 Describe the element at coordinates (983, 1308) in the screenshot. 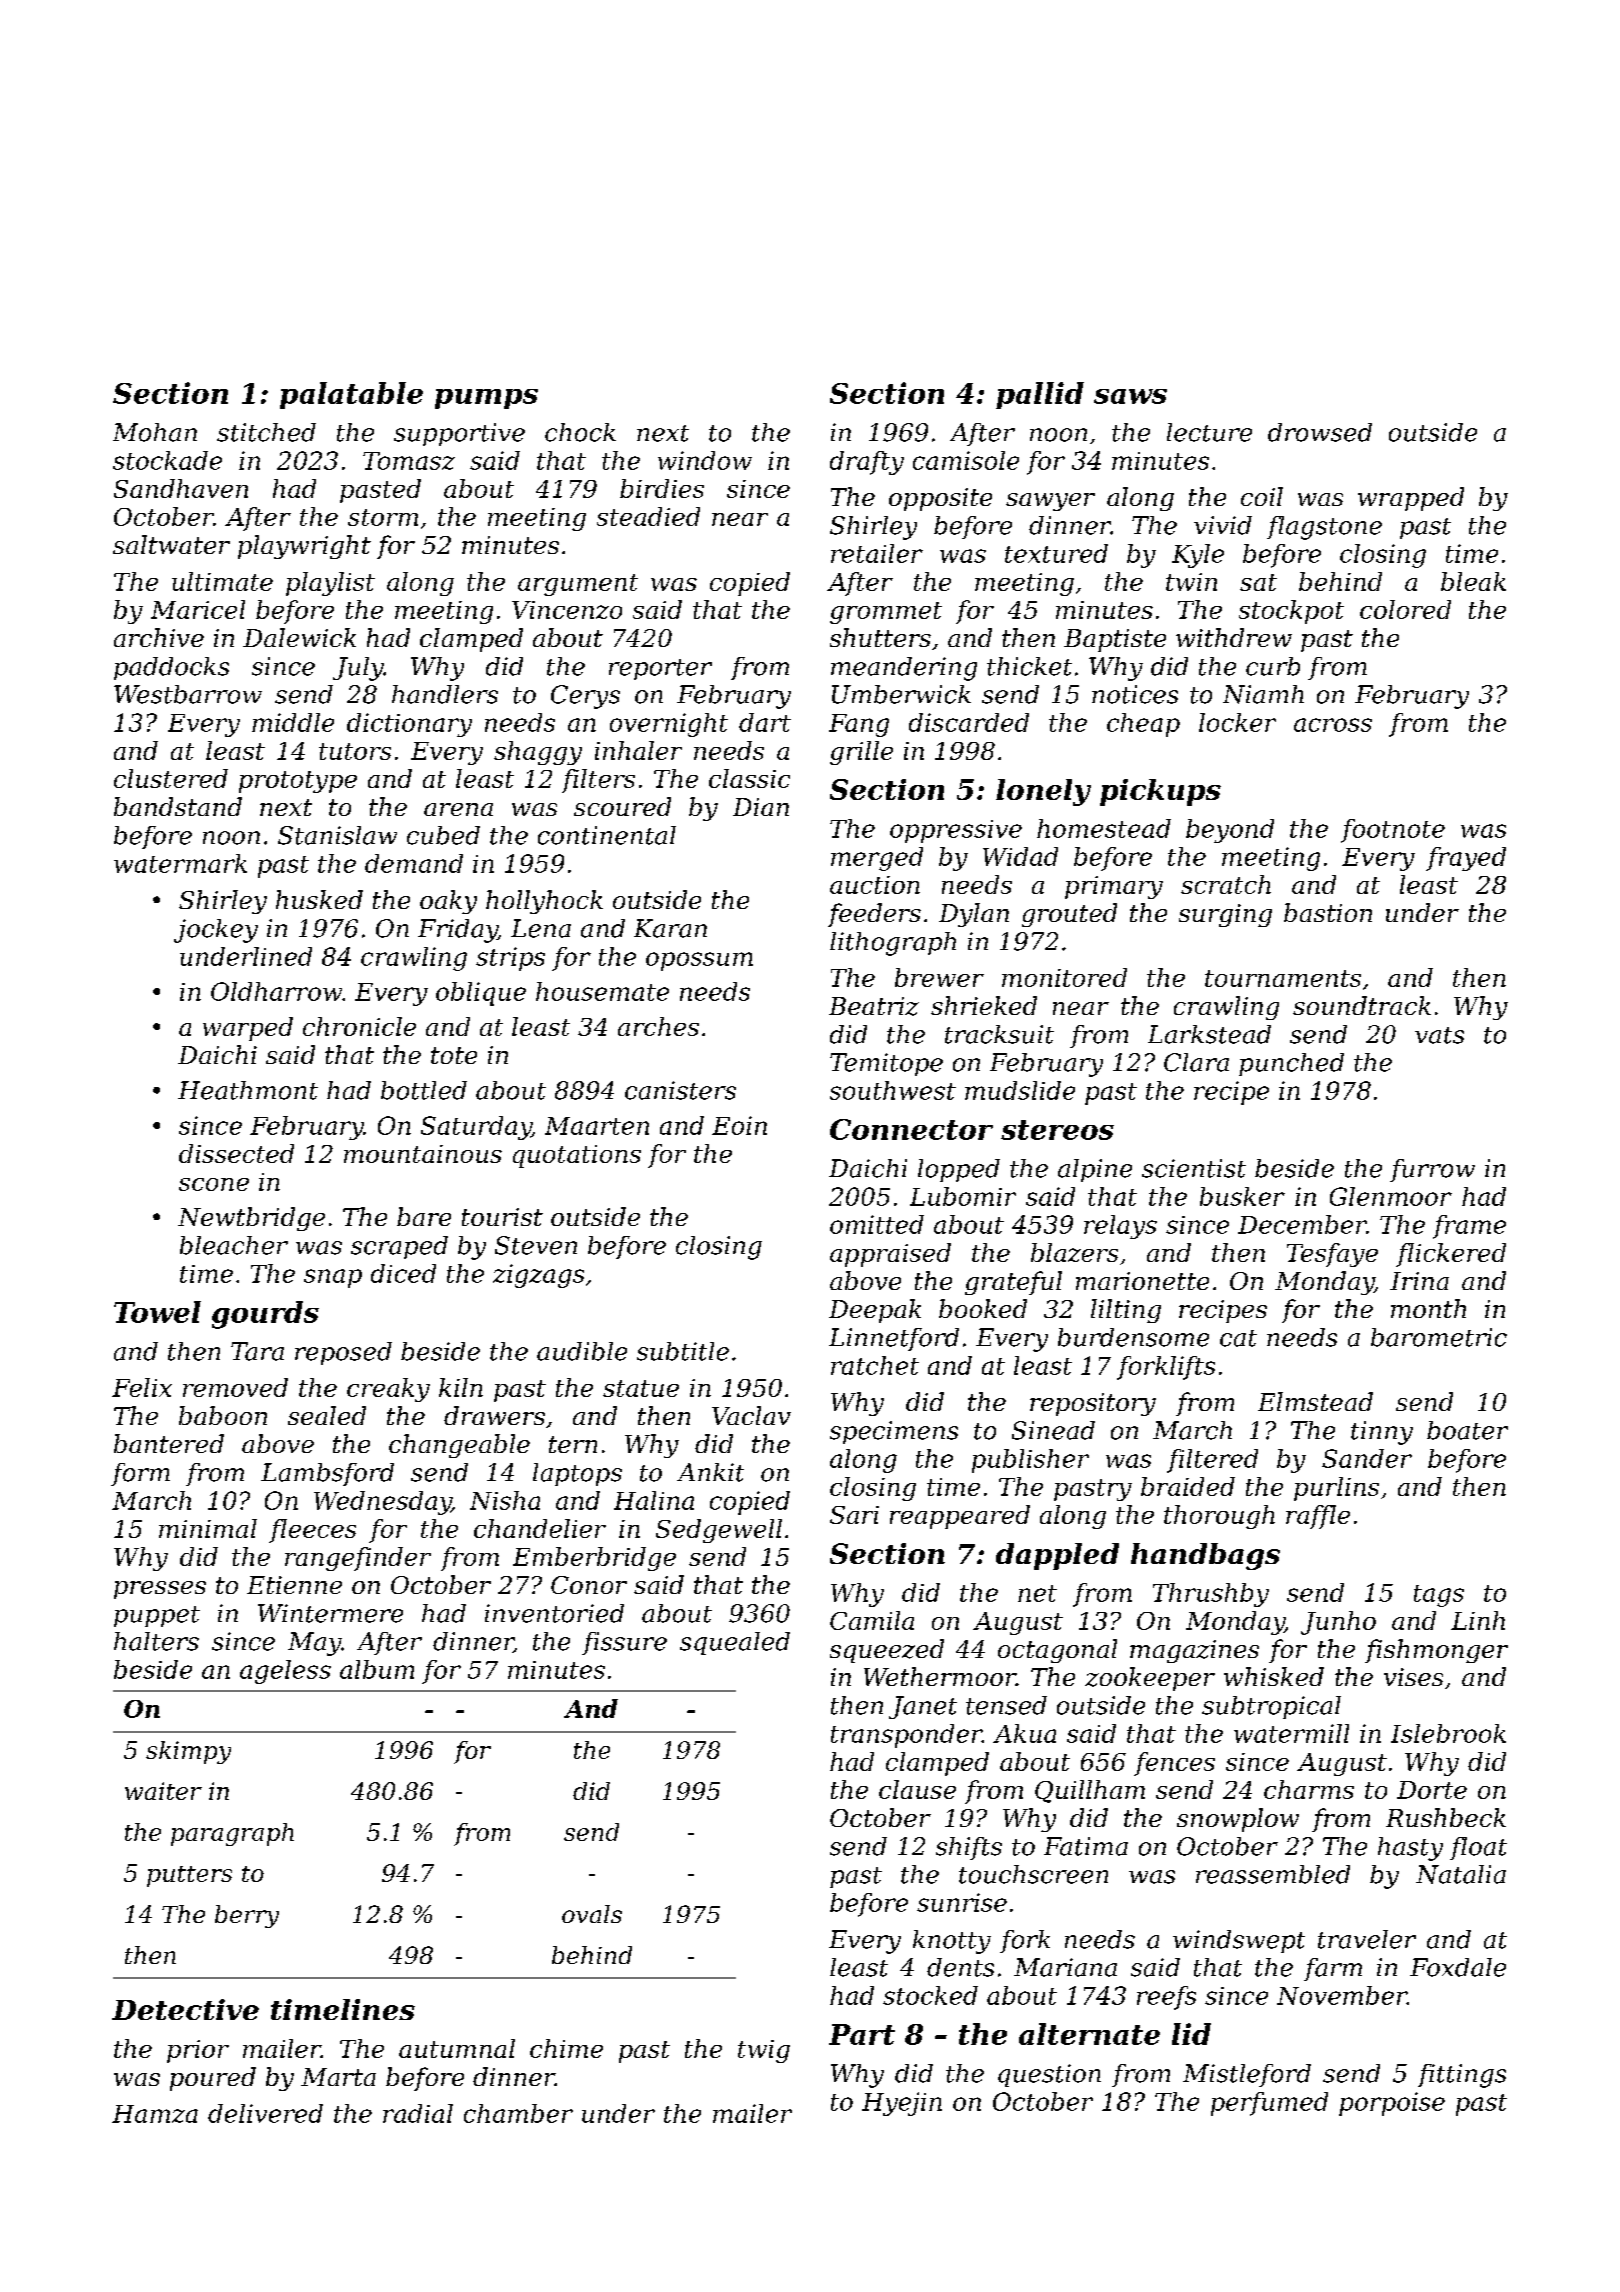

I see `booked` at that location.
